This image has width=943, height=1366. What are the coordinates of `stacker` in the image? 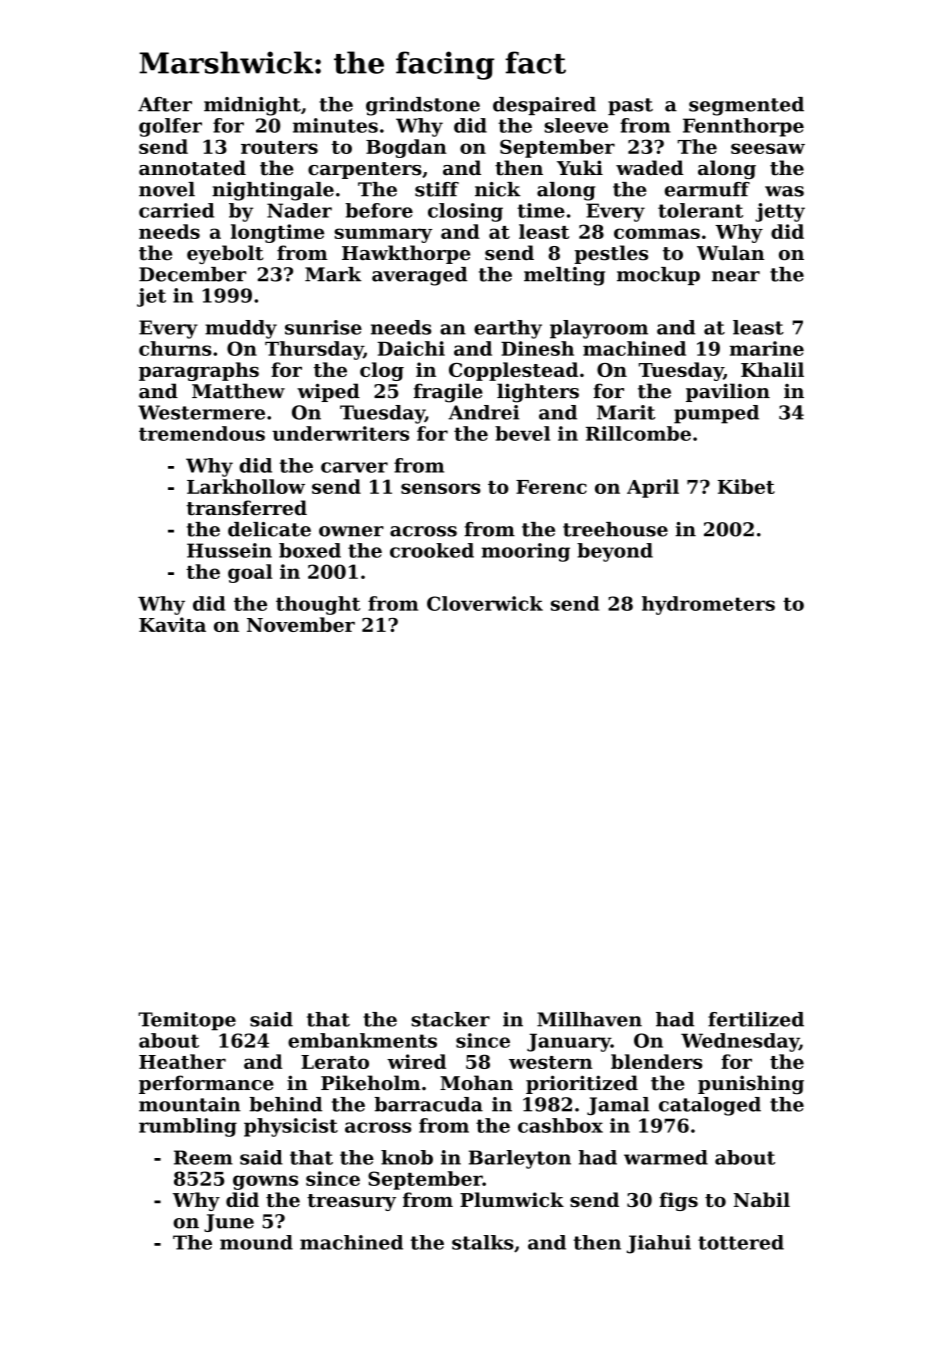 It's located at (450, 1019).
